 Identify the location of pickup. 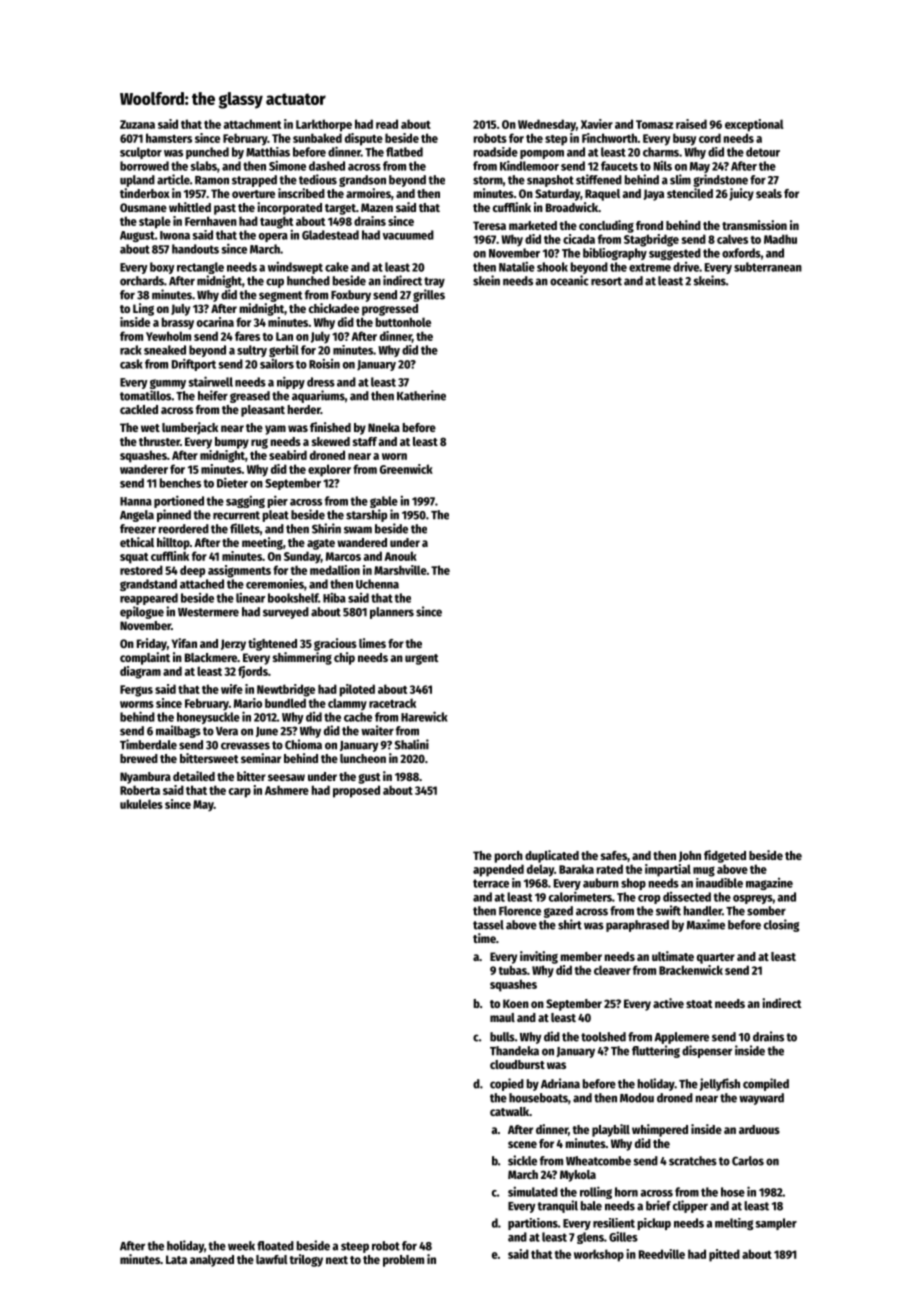
(654, 1224).
